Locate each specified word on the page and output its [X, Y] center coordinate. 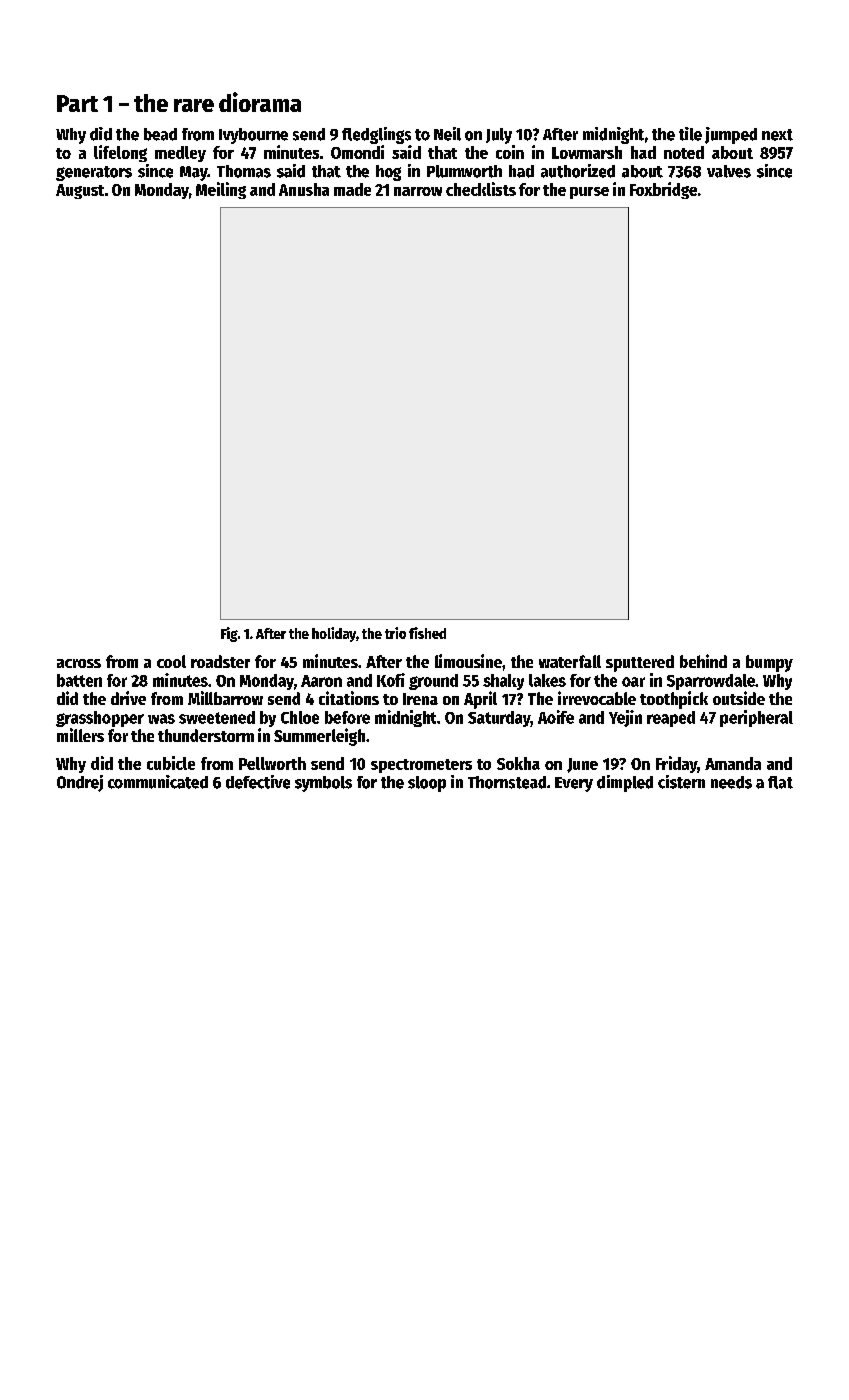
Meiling [221, 190]
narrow [418, 191]
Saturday [499, 719]
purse [589, 193]
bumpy [769, 663]
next [777, 135]
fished [427, 633]
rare [194, 105]
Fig [229, 634]
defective [258, 782]
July [499, 136]
